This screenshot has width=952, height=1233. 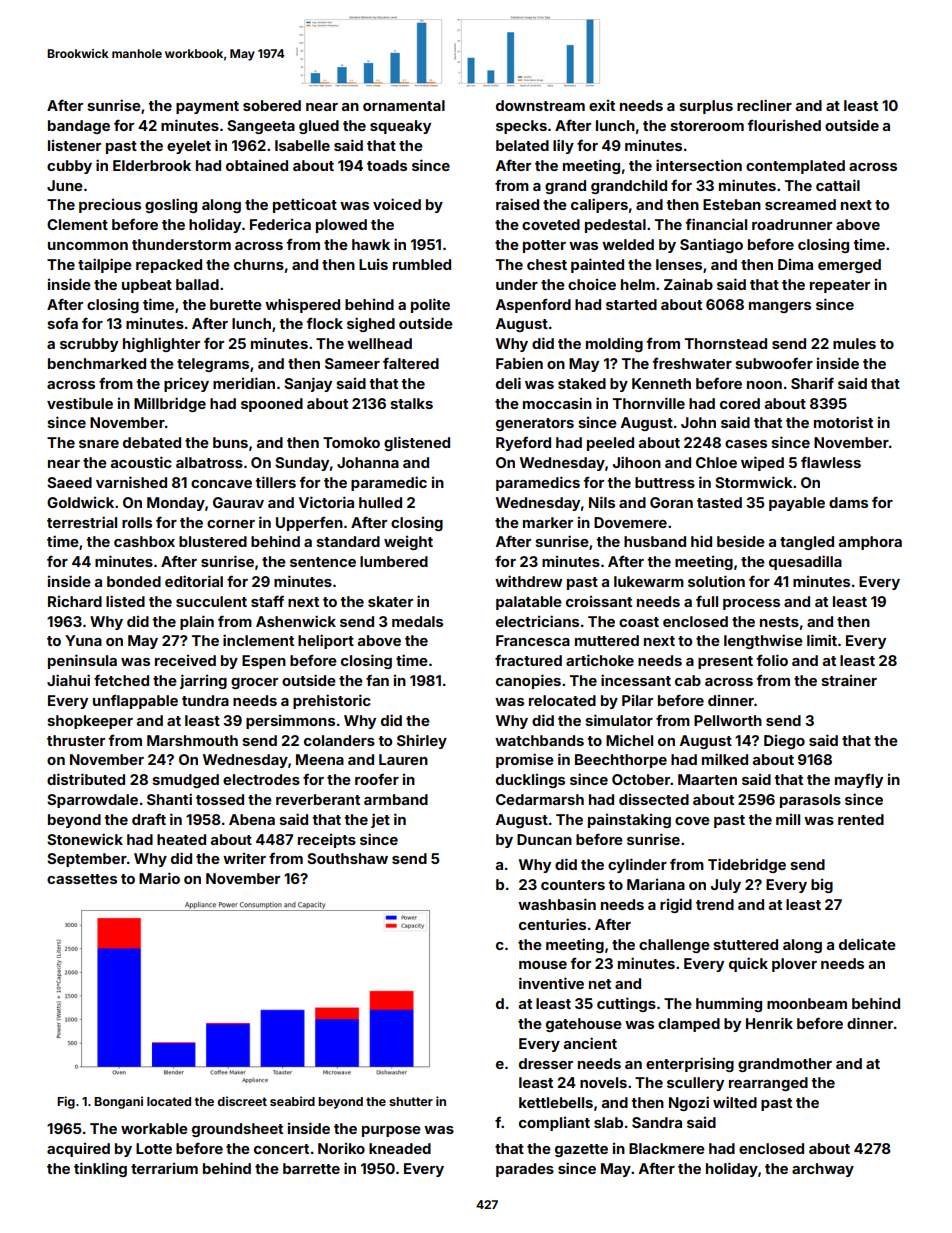 What do you see at coordinates (600, 660) in the screenshot?
I see `artichoke` at bounding box center [600, 660].
